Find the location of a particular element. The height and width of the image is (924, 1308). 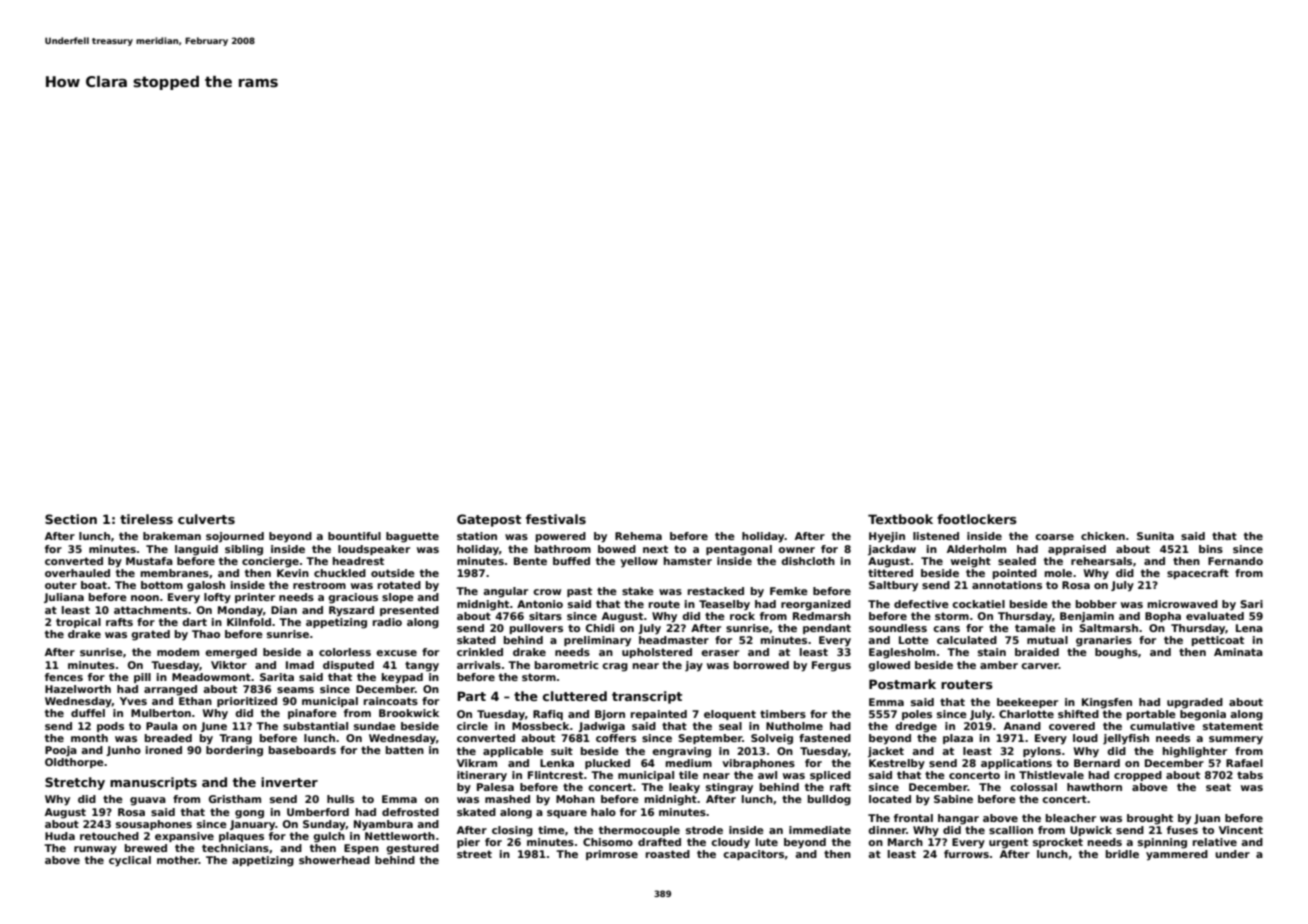

fences is located at coordinates (64, 677).
